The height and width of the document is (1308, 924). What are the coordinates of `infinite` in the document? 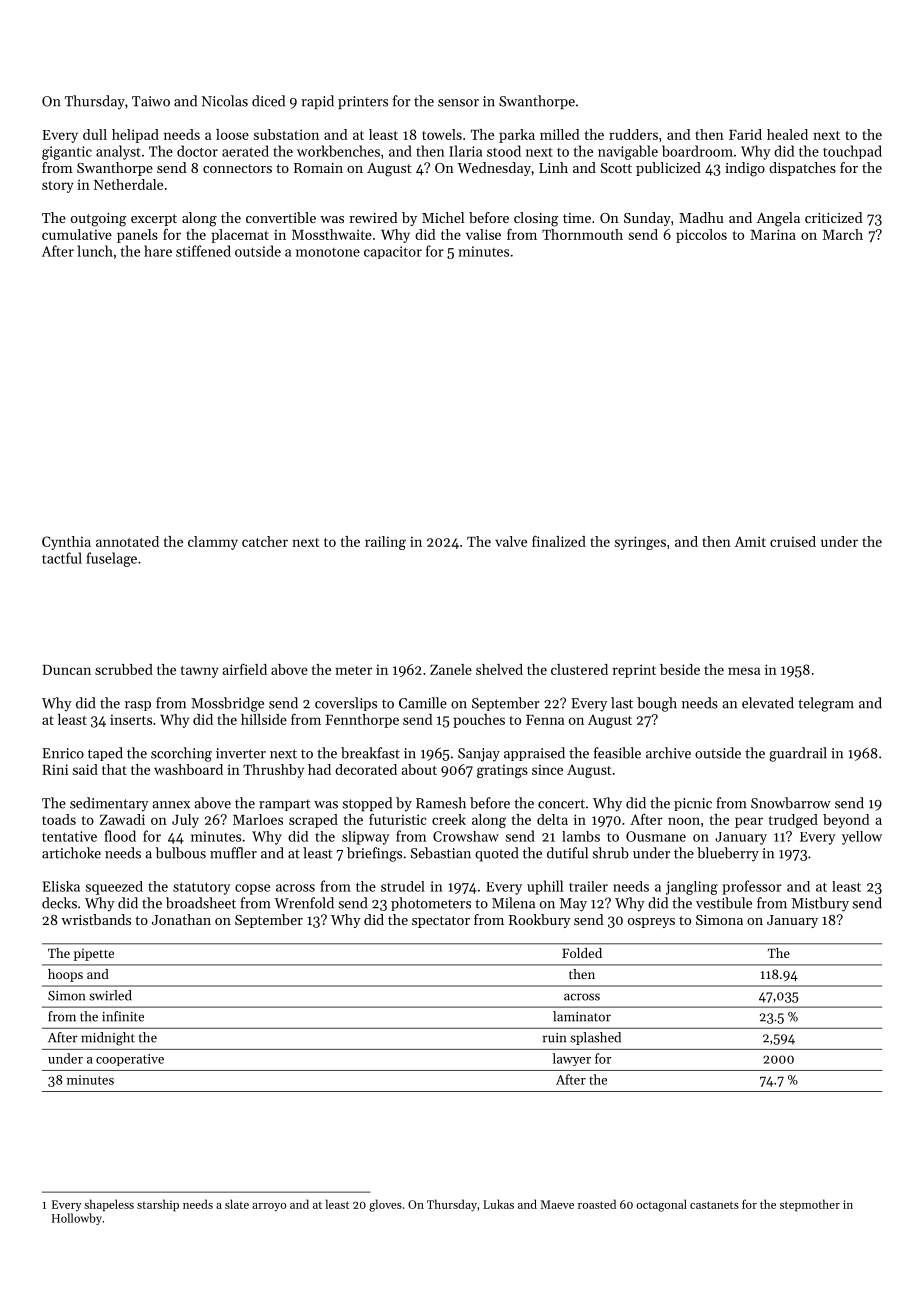 It's located at (123, 1016).
